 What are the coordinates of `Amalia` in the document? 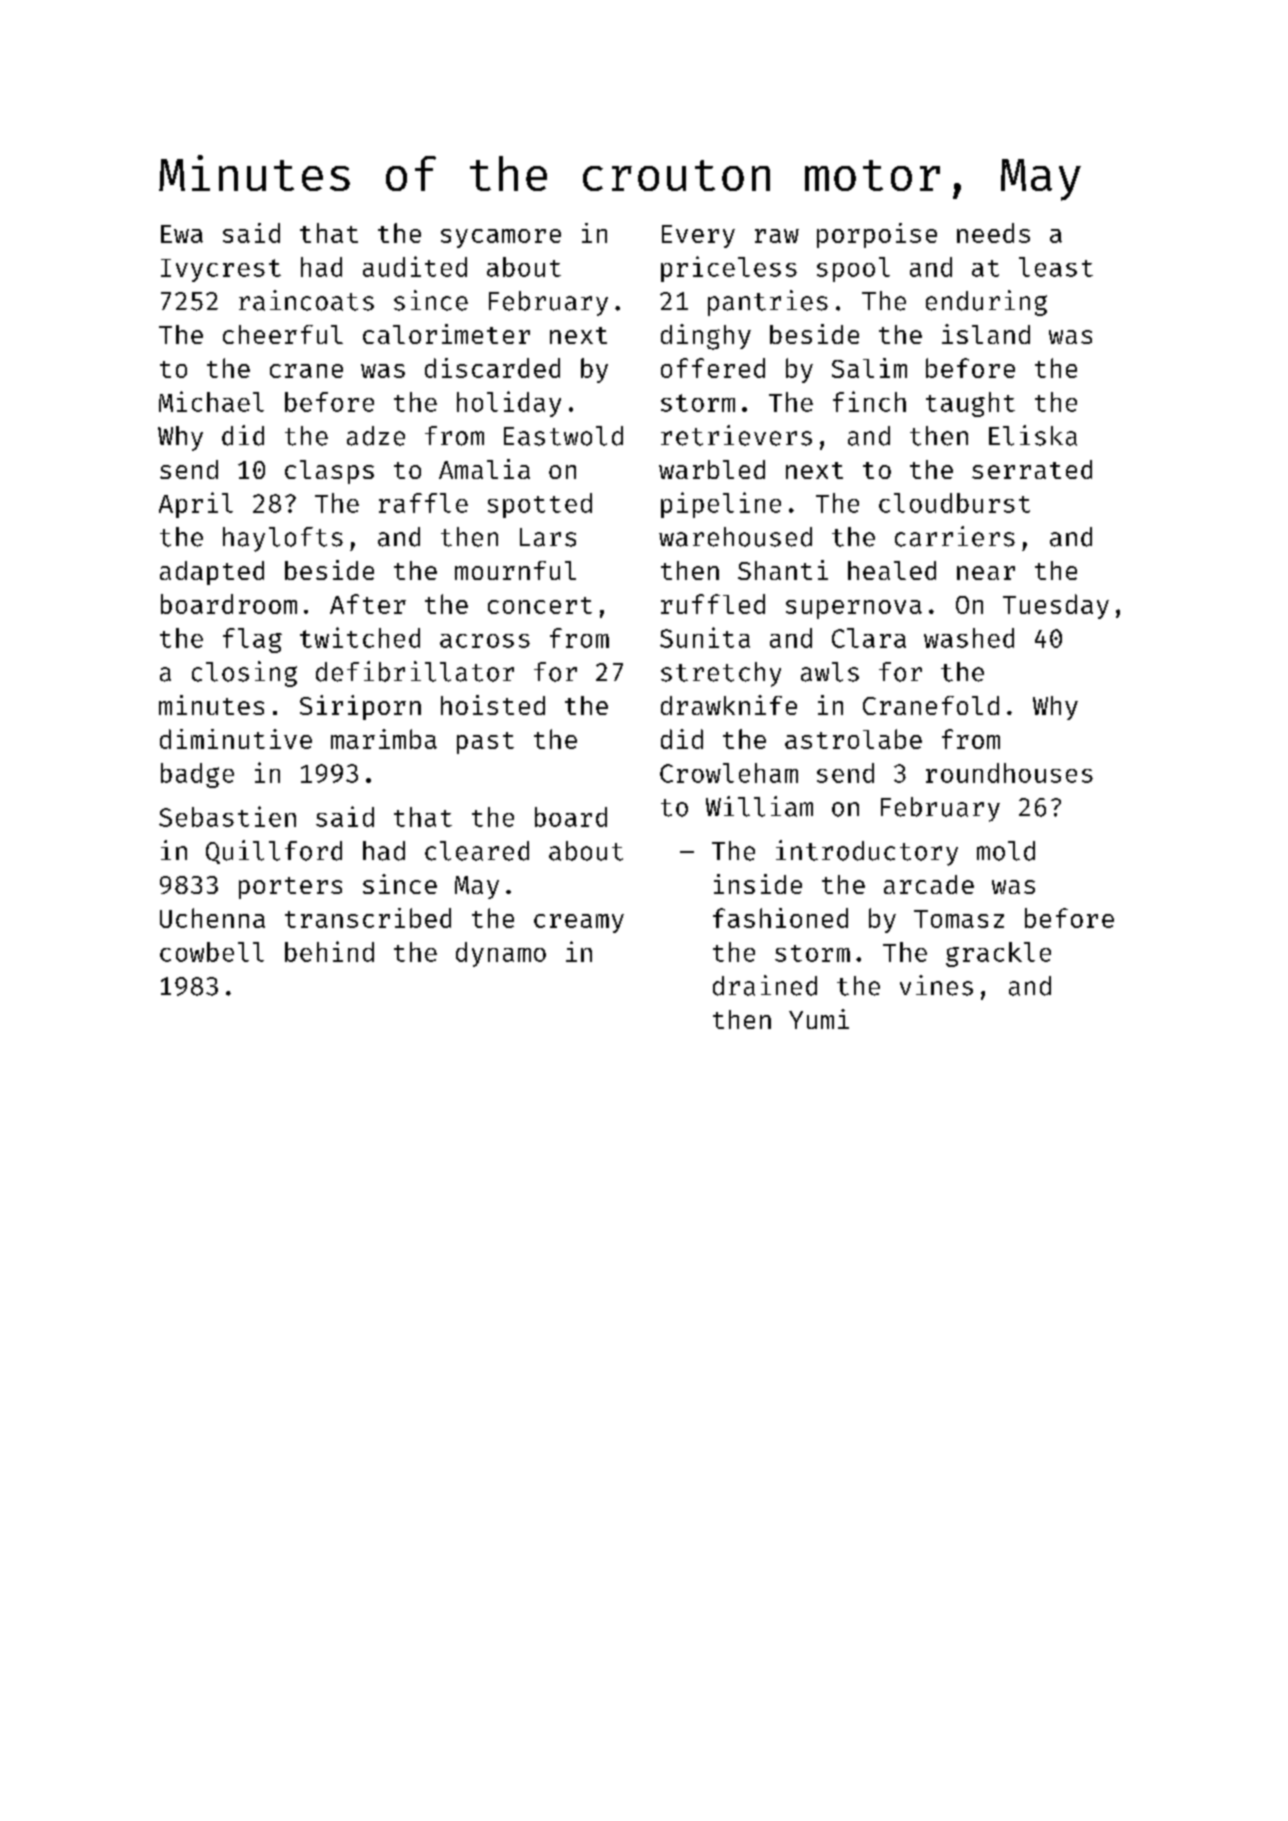 It's located at (484, 469).
